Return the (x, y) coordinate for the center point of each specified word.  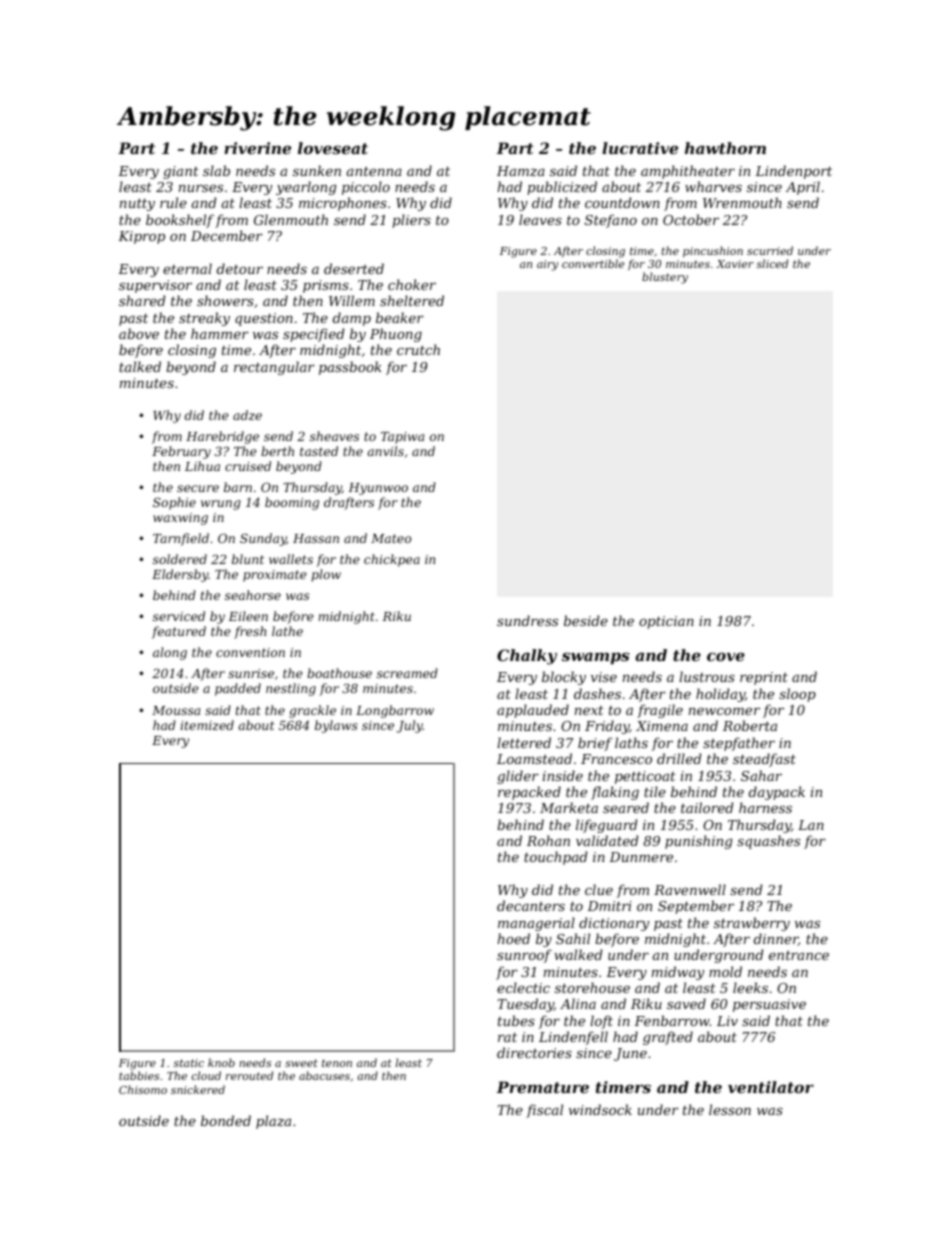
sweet (301, 1063)
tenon (337, 1063)
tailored (707, 807)
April (803, 188)
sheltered (412, 300)
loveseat (333, 148)
